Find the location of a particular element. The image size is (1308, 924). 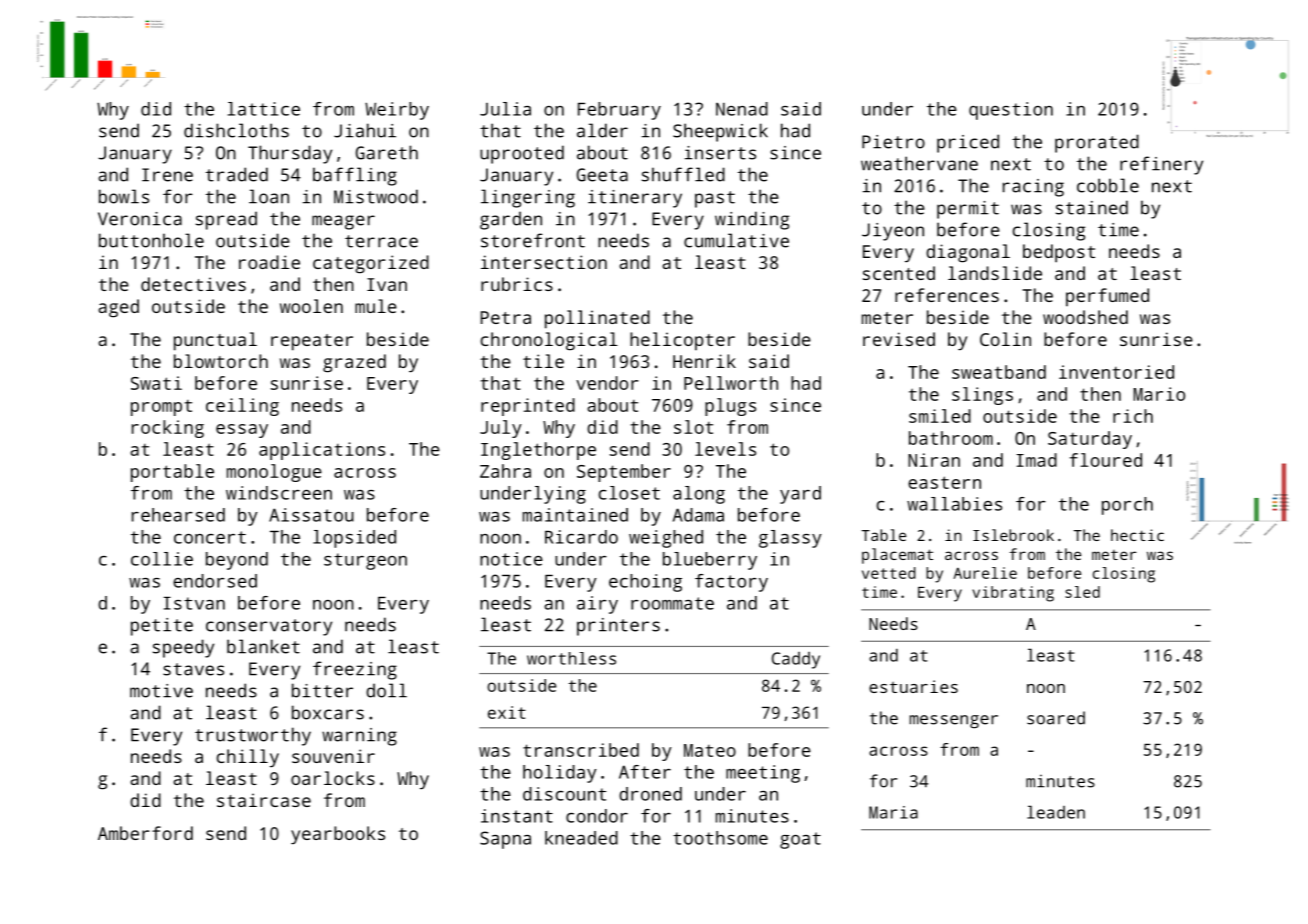

inserts is located at coordinates (720, 153).
